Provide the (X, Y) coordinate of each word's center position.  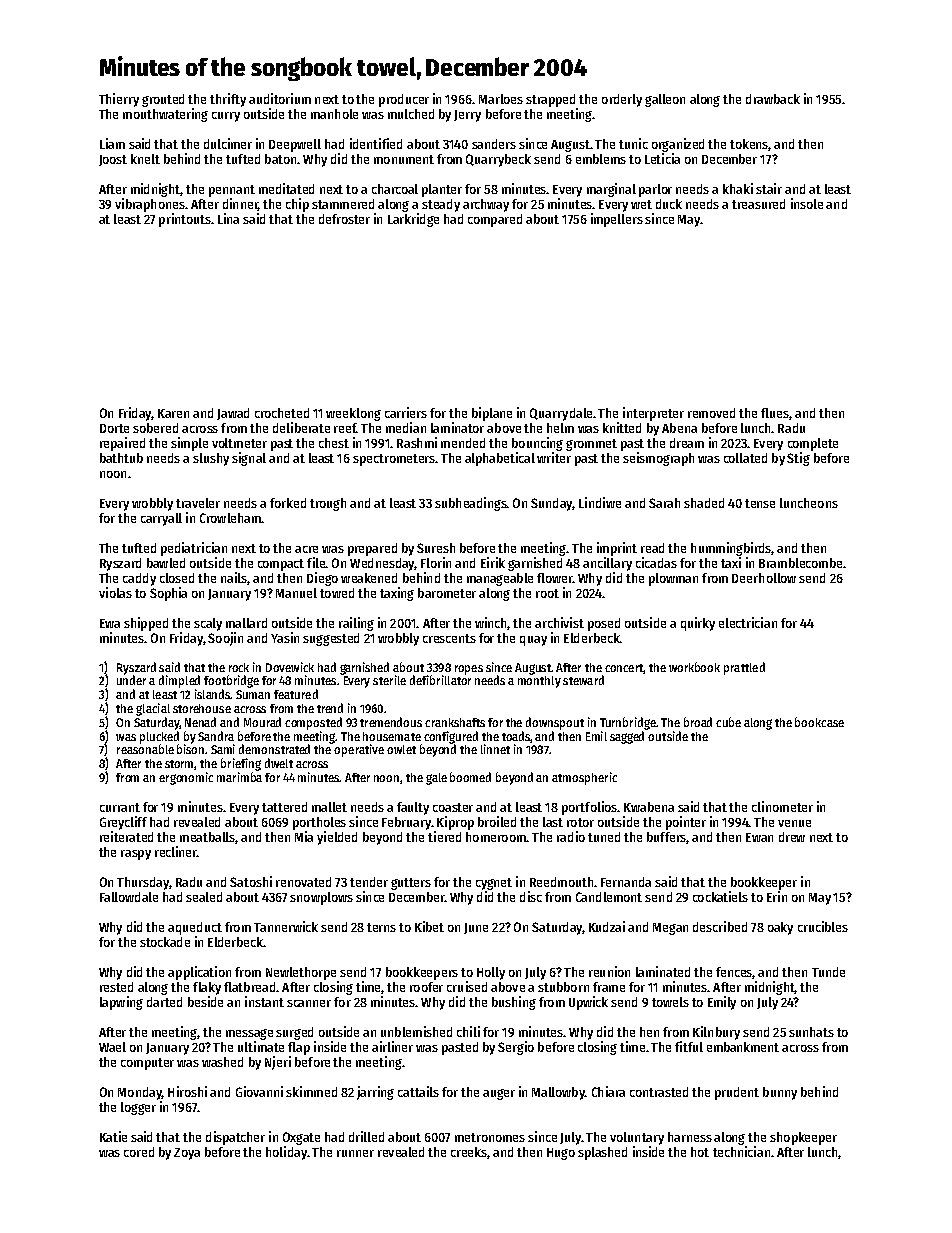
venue (794, 823)
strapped (550, 100)
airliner (392, 1046)
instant (264, 1001)
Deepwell (295, 145)
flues (775, 413)
